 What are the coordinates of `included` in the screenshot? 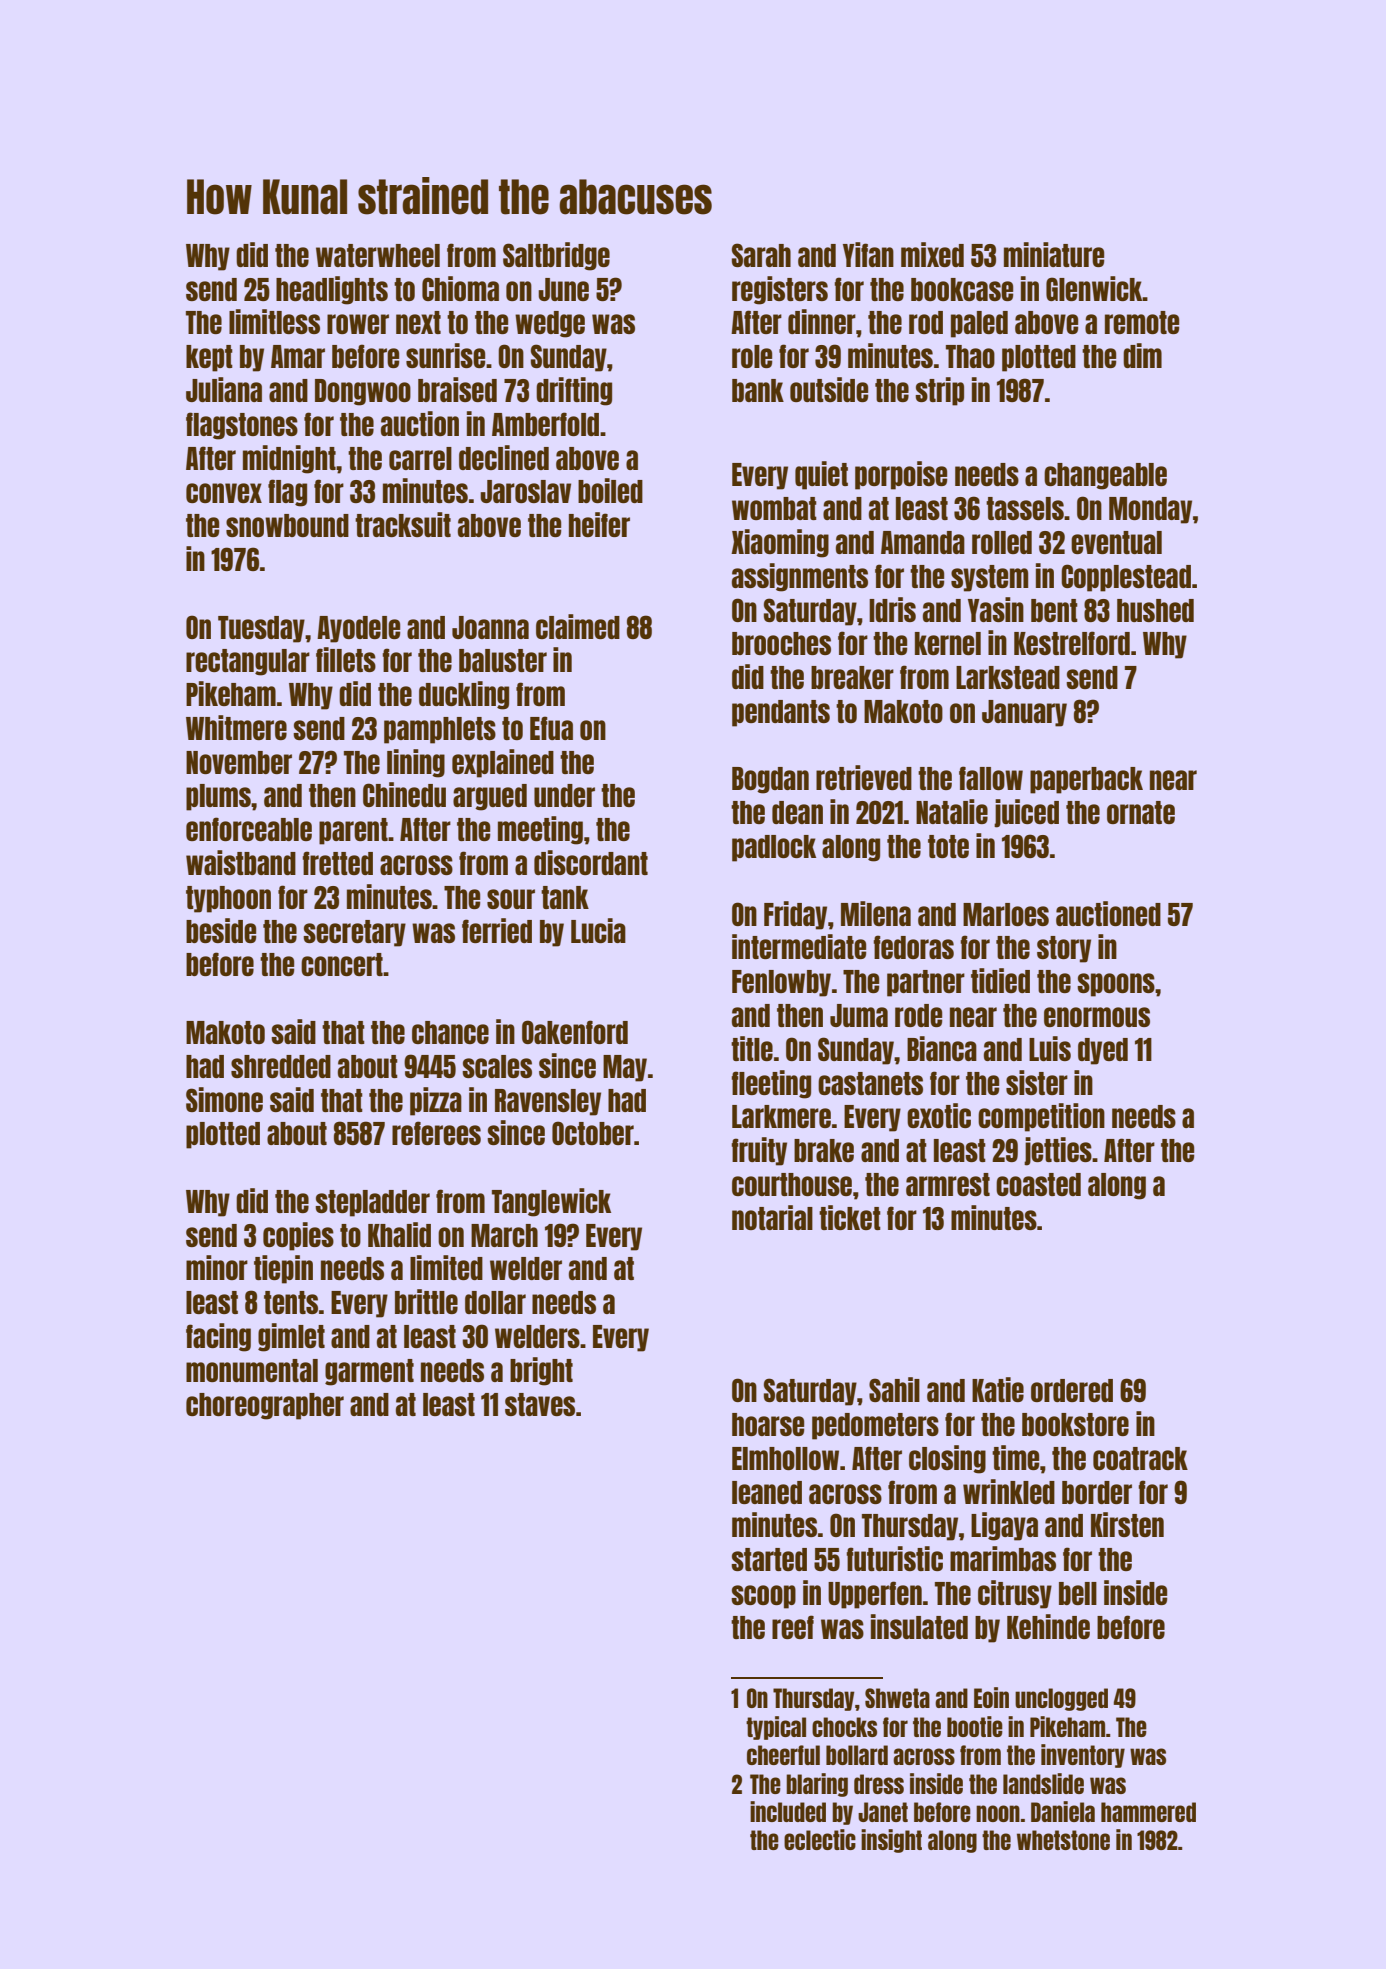 It's located at (788, 1811).
